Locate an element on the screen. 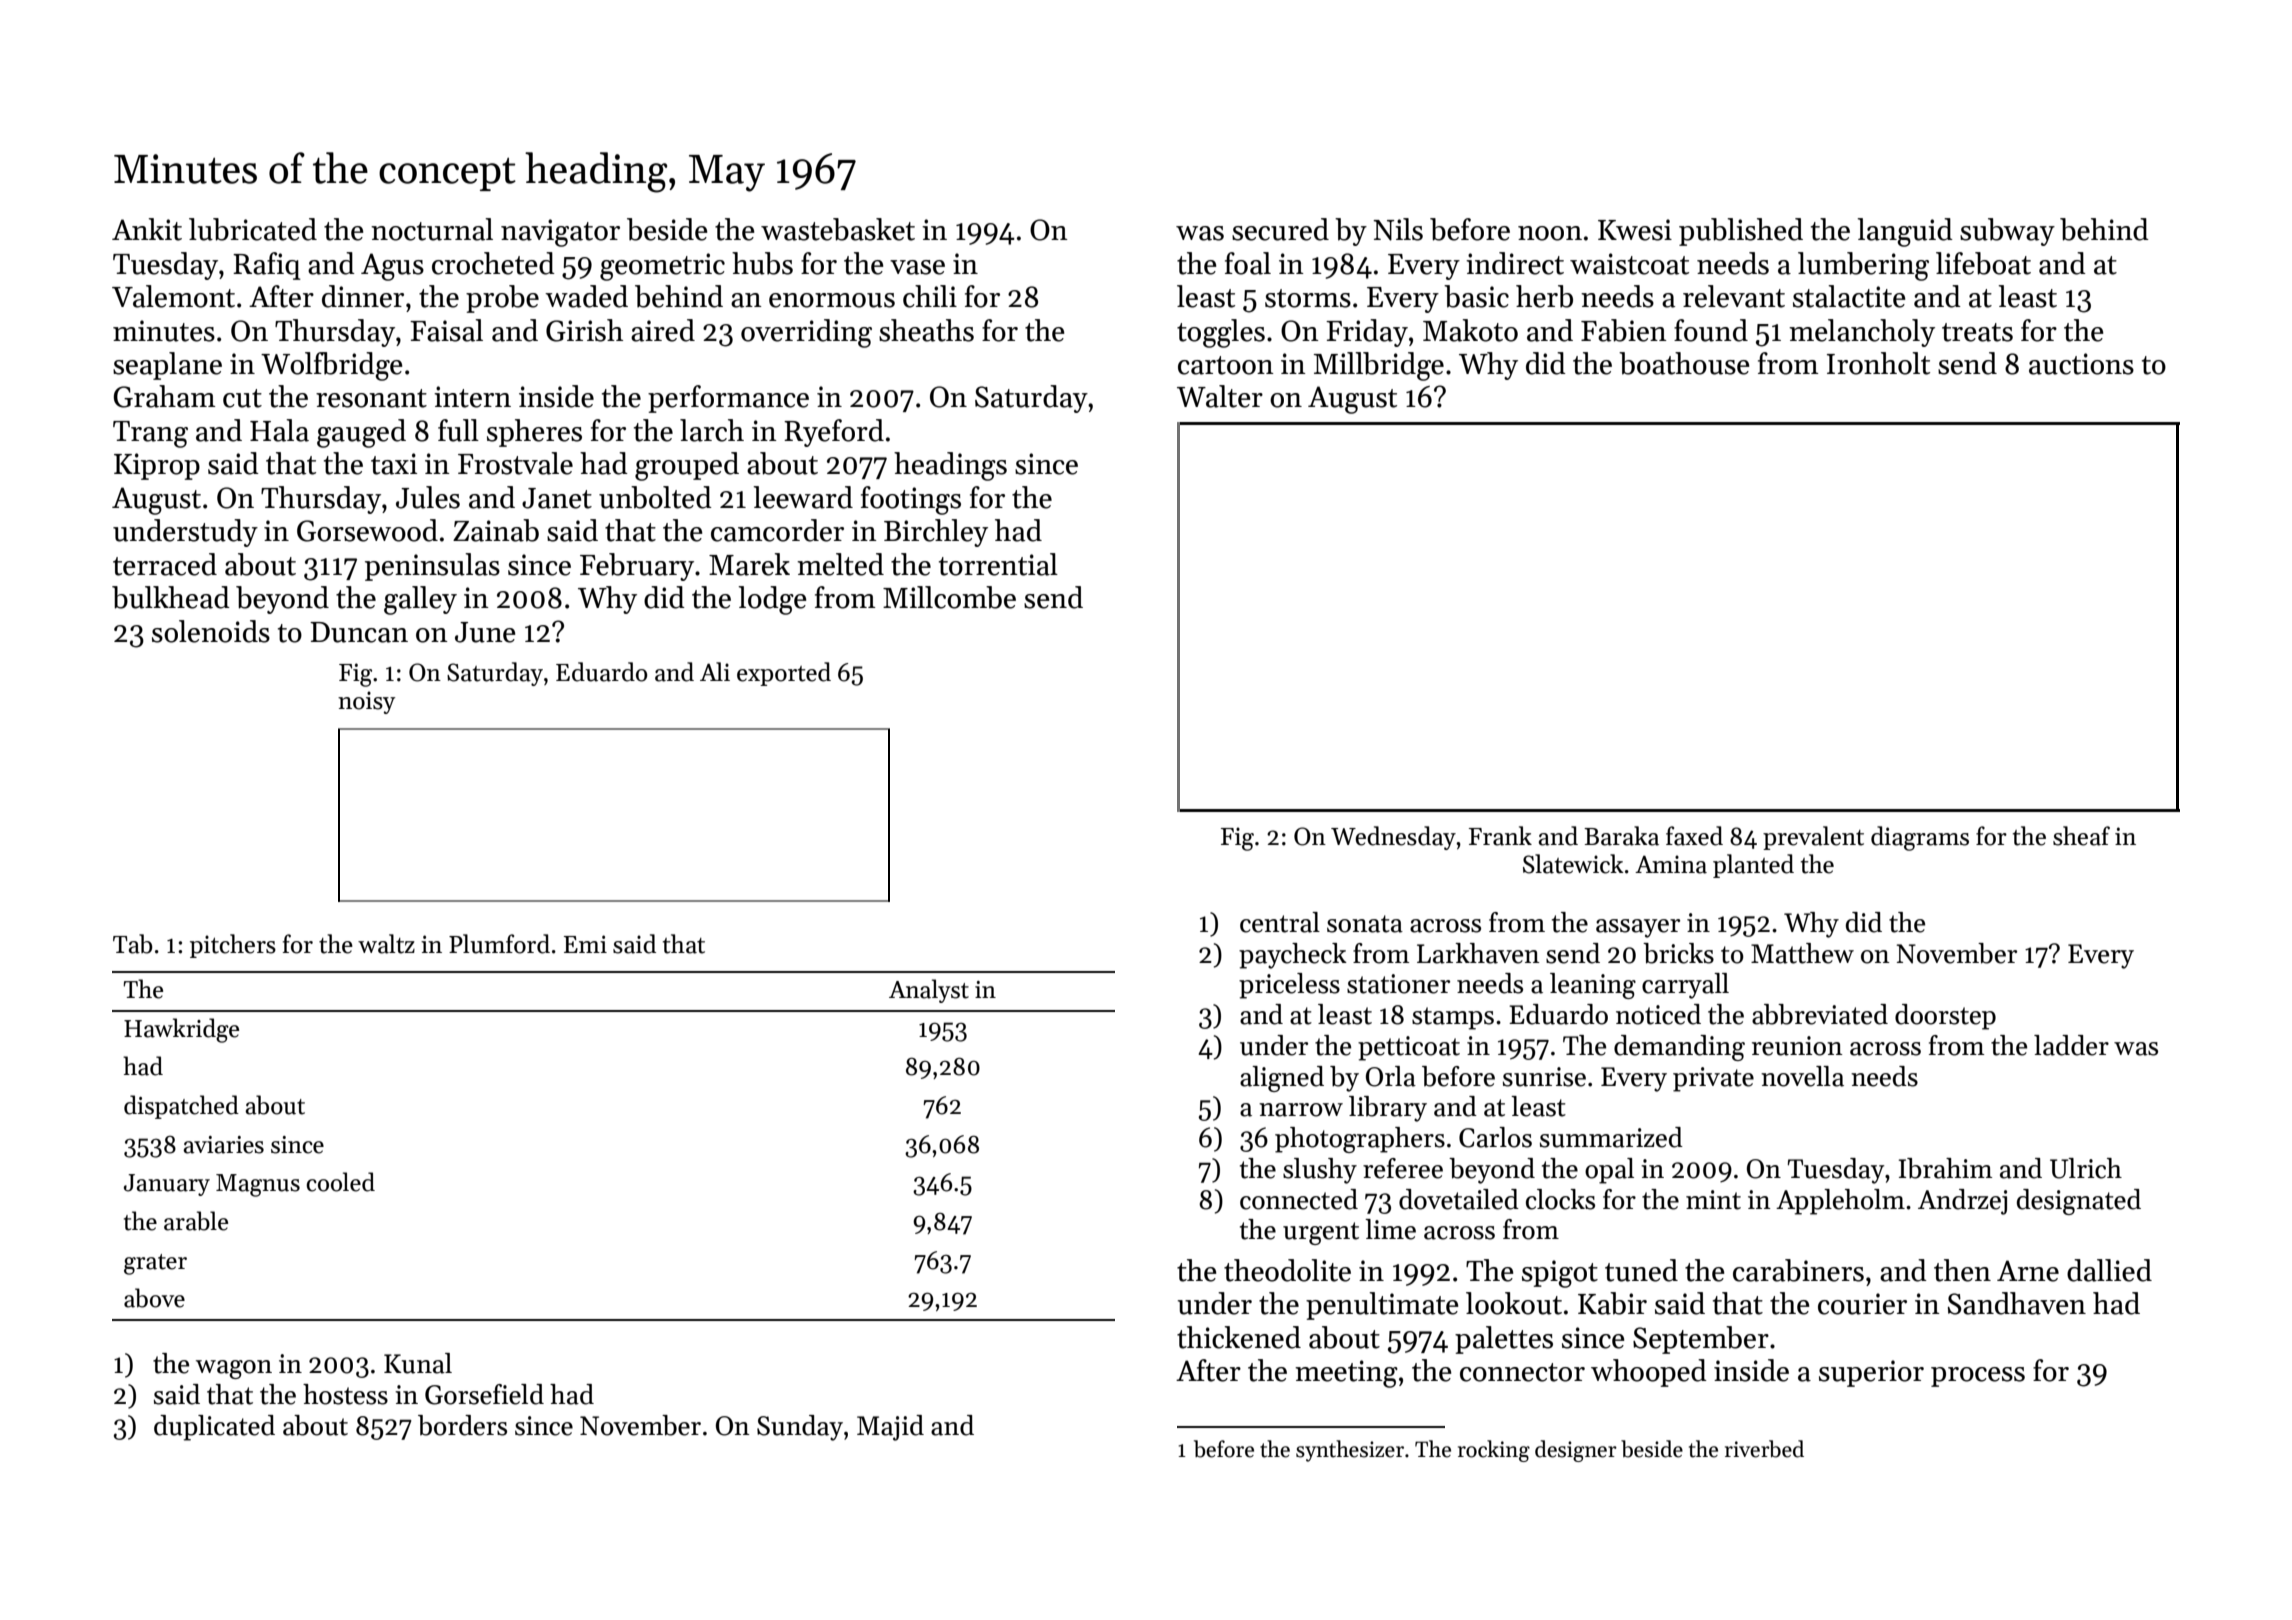 This screenshot has height=1620, width=2292. Plumford is located at coordinates (499, 944).
